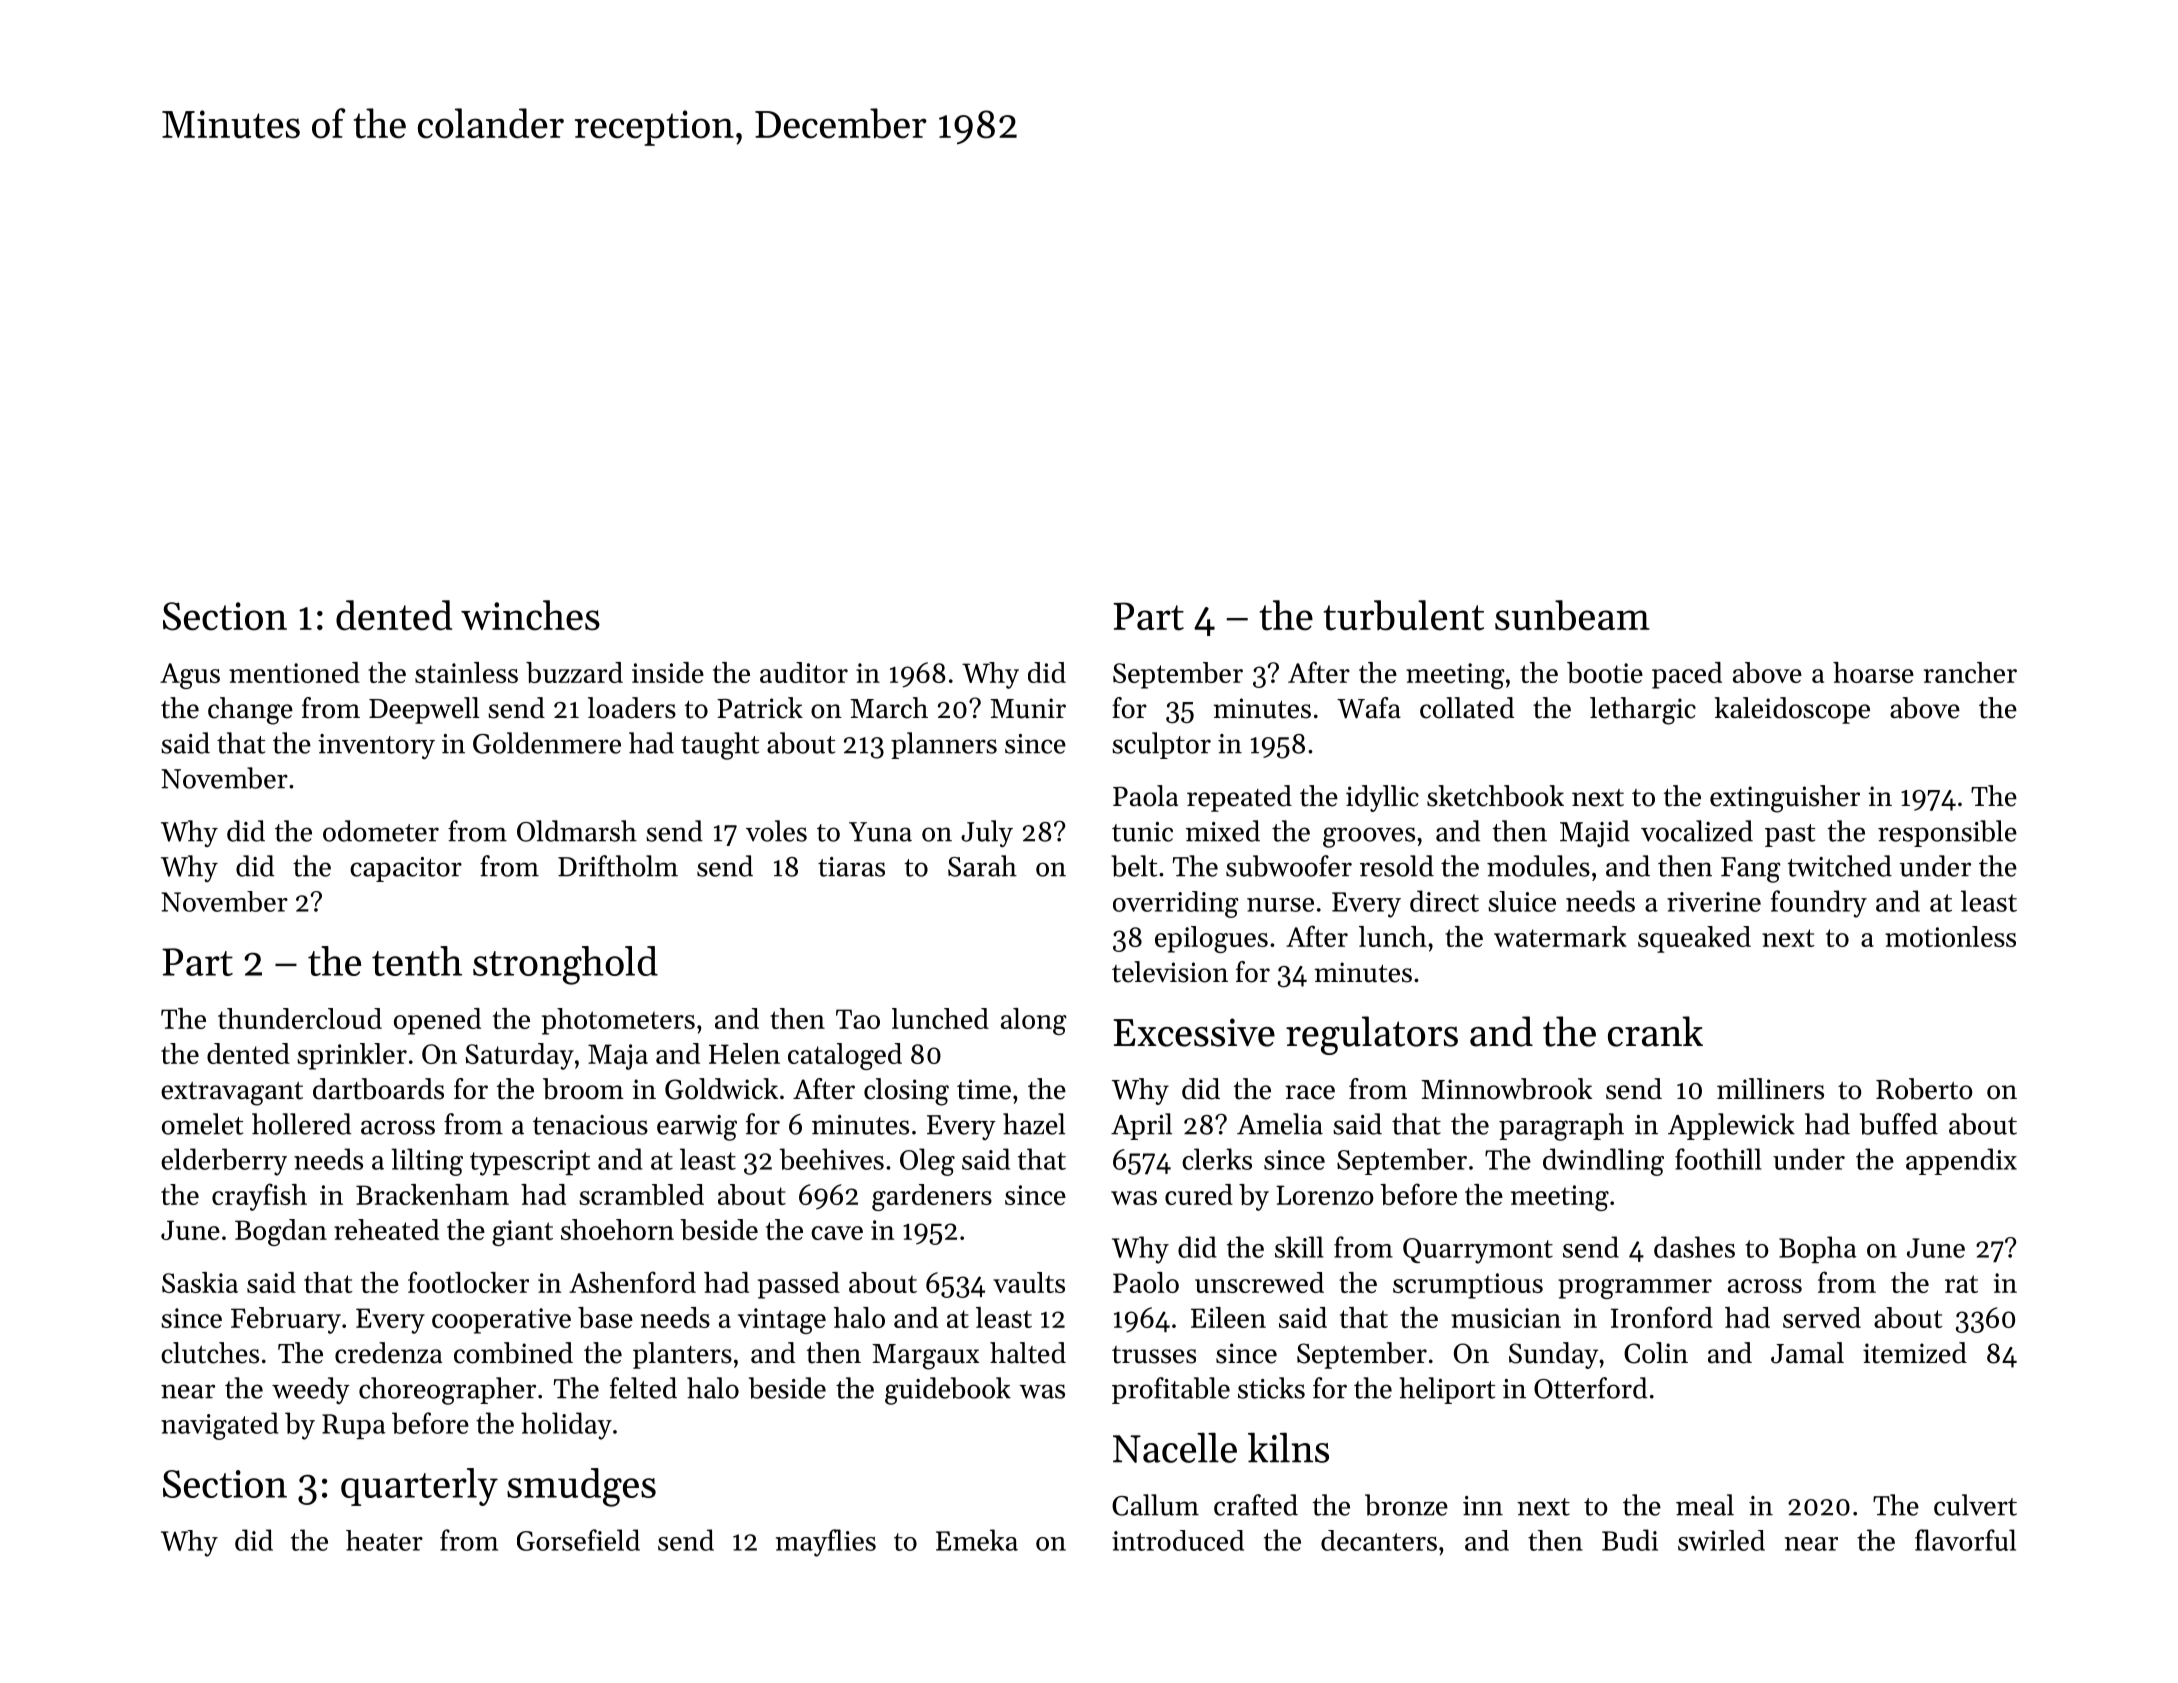  Describe the element at coordinates (1924, 1089) in the screenshot. I see `Roberto` at that location.
